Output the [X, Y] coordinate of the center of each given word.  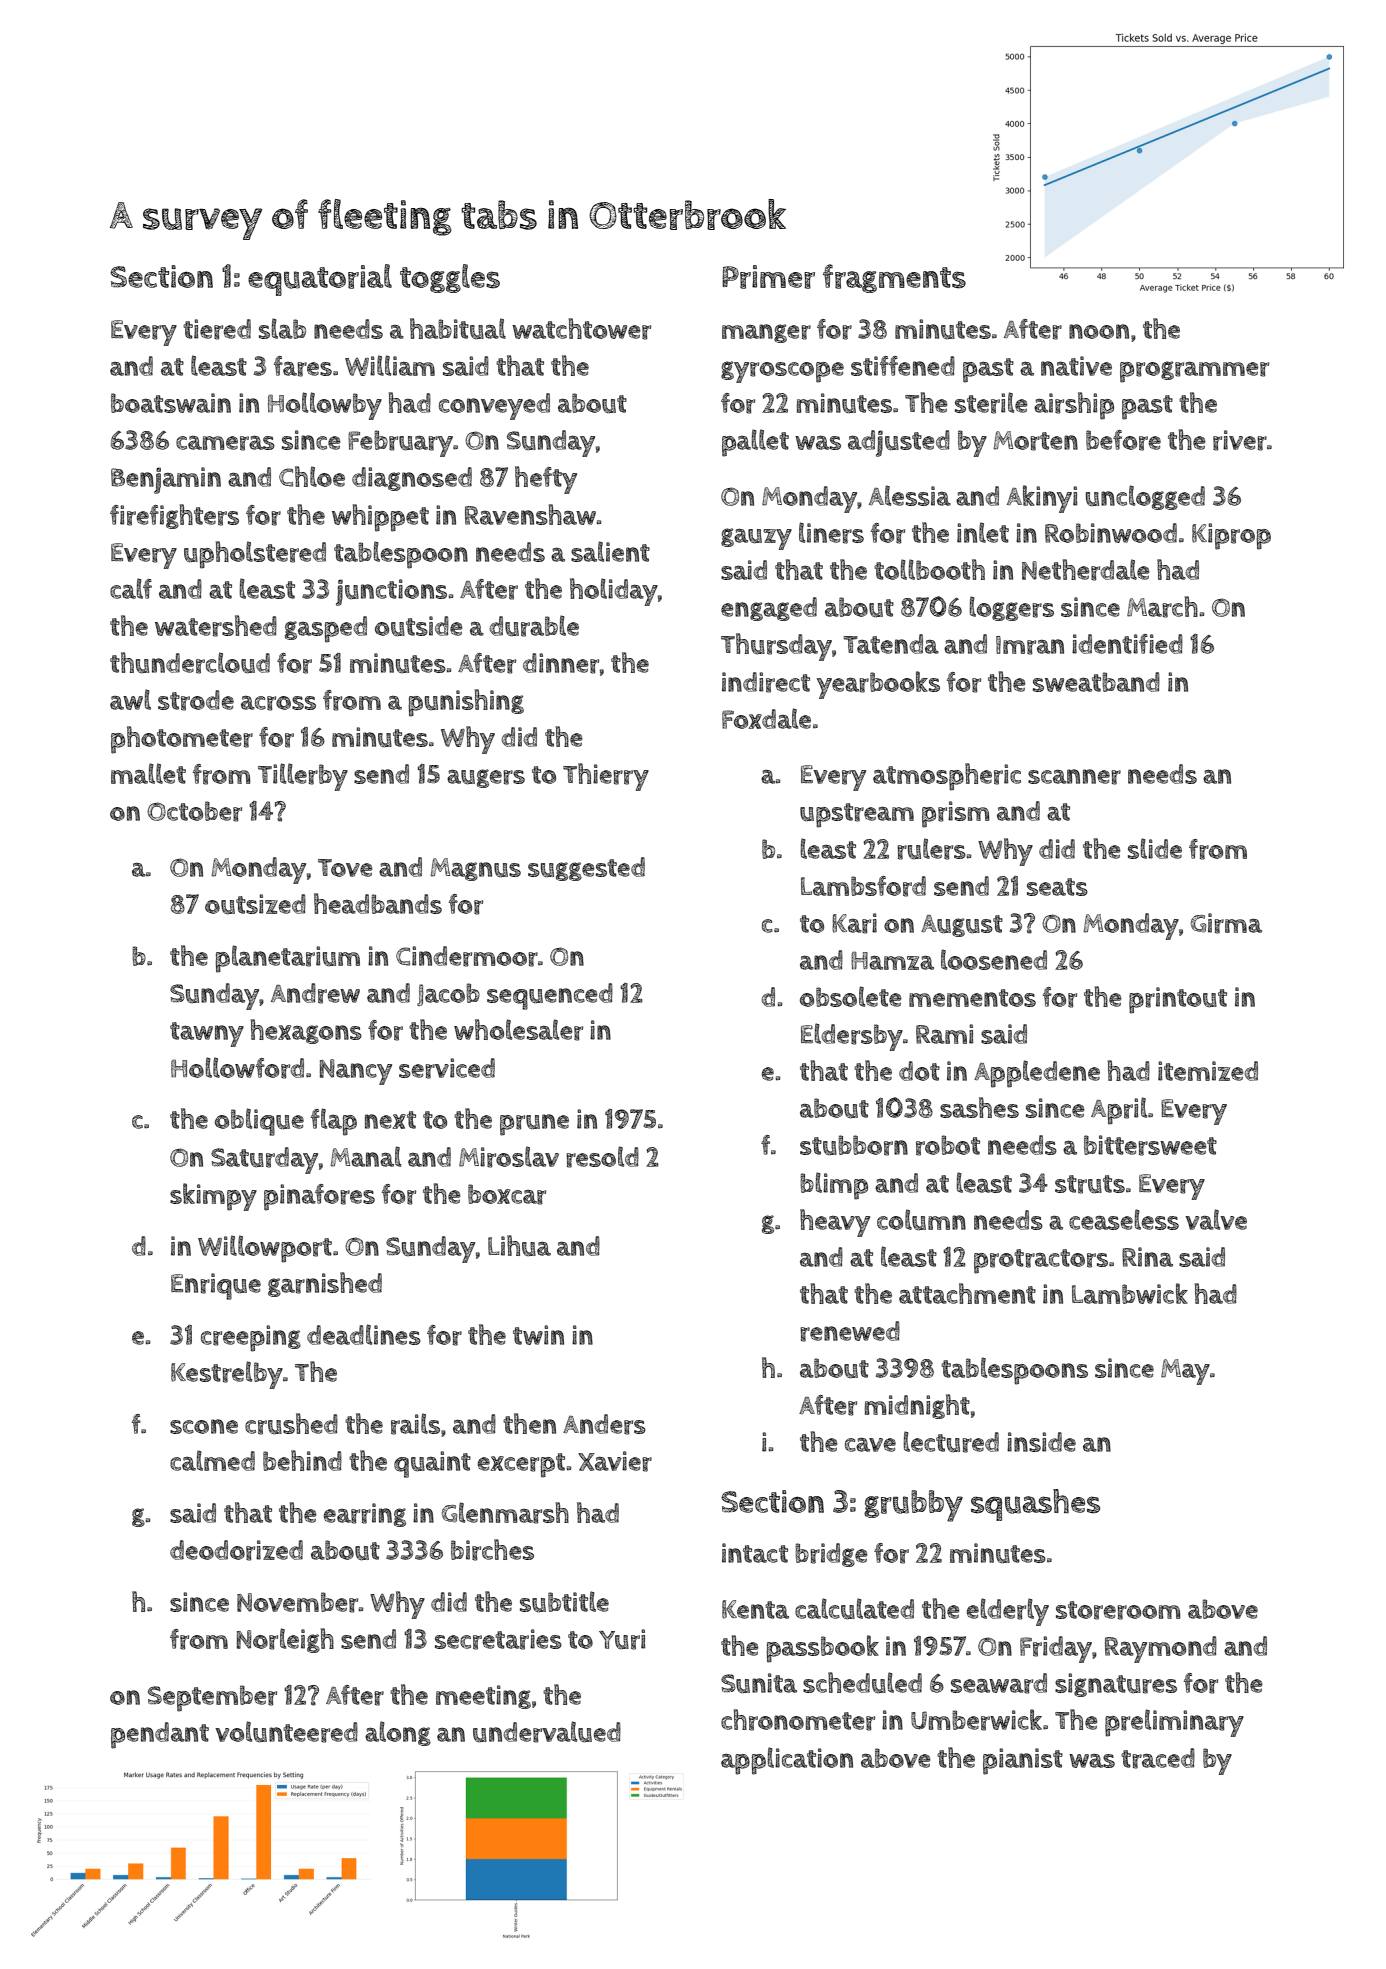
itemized [1208, 1071]
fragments [894, 278]
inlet [983, 532]
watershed [216, 626]
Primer [768, 277]
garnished [325, 1284]
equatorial [320, 280]
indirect [766, 682]
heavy [835, 1223]
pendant [160, 1735]
